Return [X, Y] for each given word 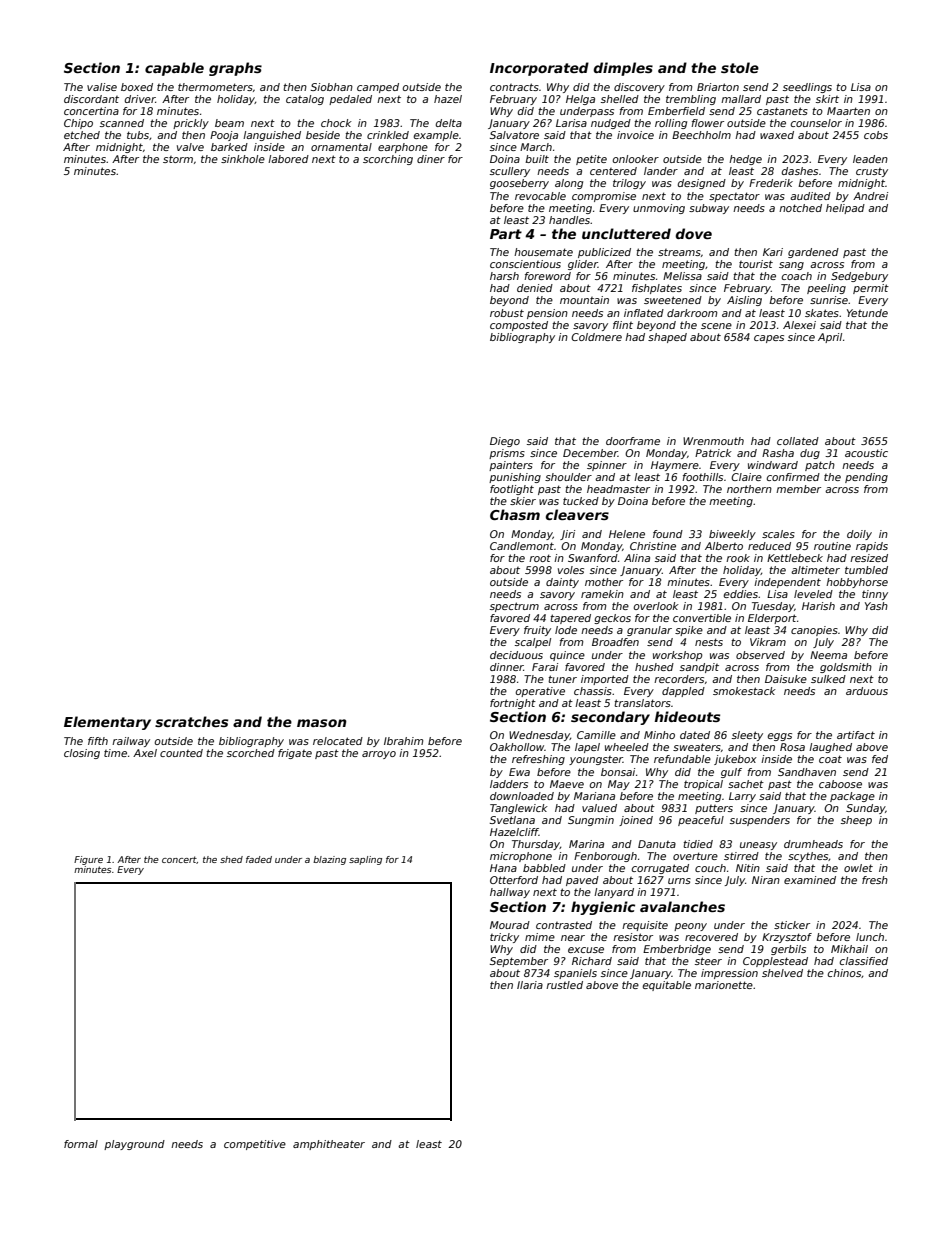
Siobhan [332, 87]
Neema [828, 655]
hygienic [603, 908]
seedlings [807, 88]
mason [322, 723]
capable [174, 69]
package [852, 797]
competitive [255, 1145]
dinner [507, 667]
